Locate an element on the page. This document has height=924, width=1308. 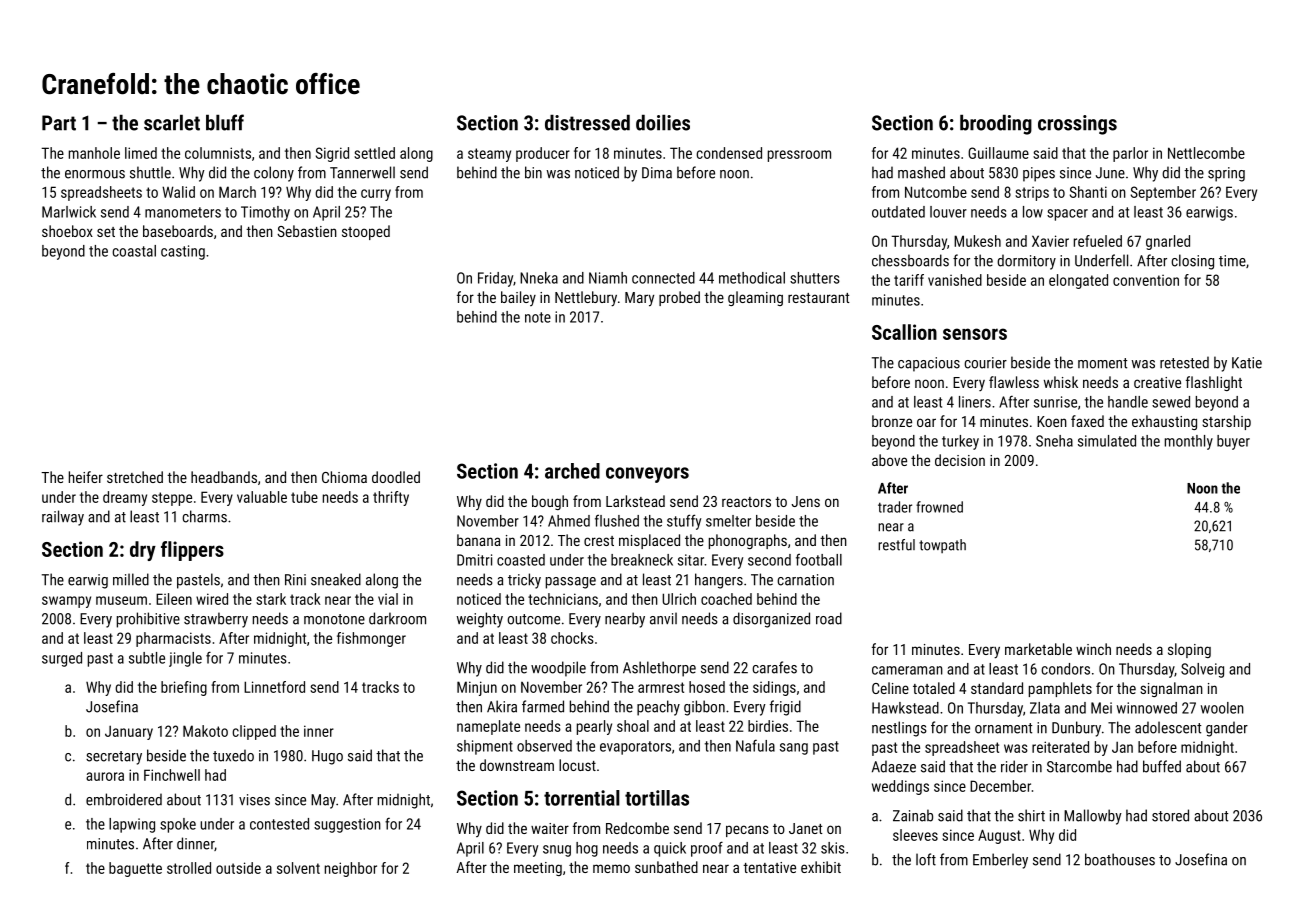
manometers is located at coordinates (183, 212).
